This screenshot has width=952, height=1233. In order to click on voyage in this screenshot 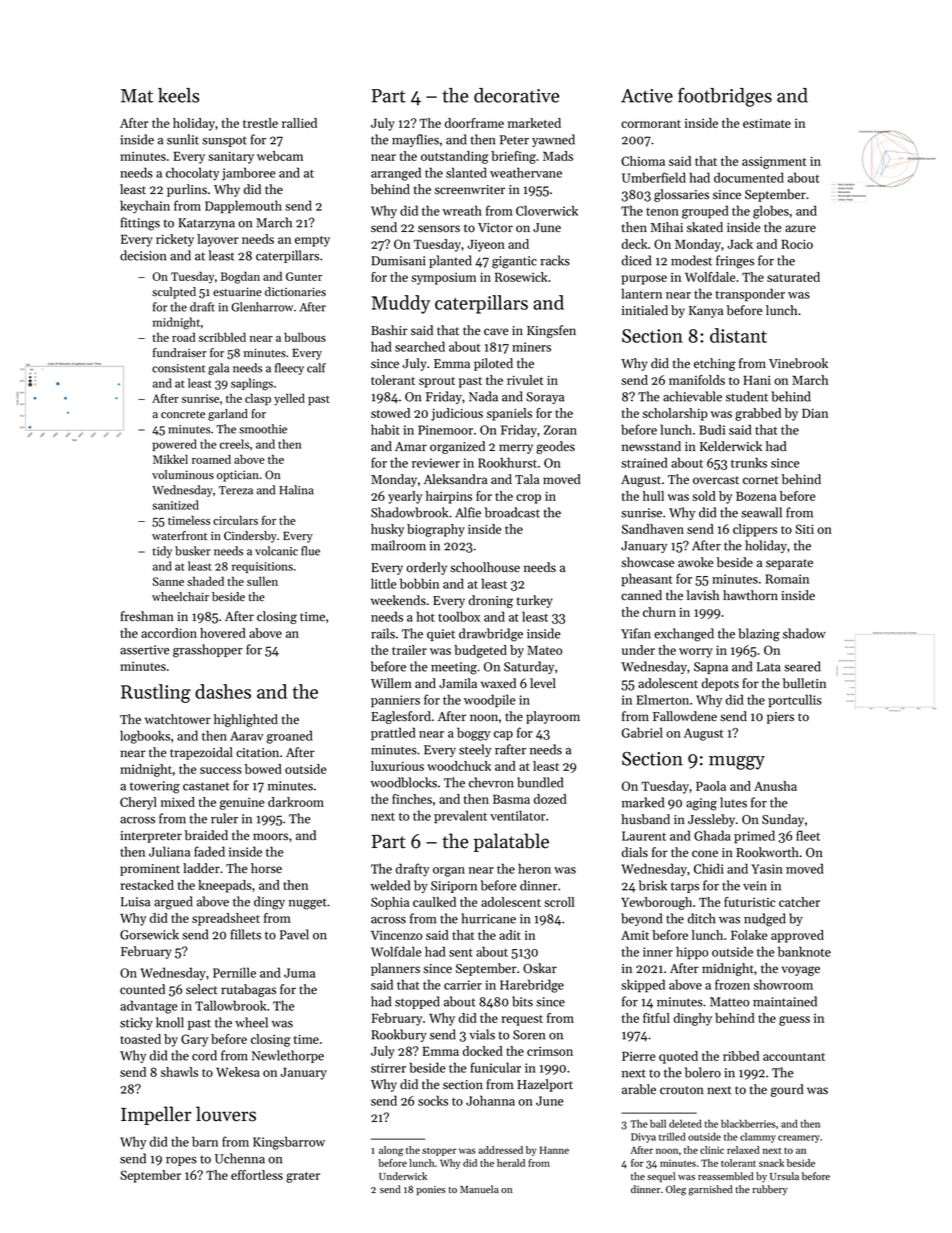, I will do `click(801, 971)`.
